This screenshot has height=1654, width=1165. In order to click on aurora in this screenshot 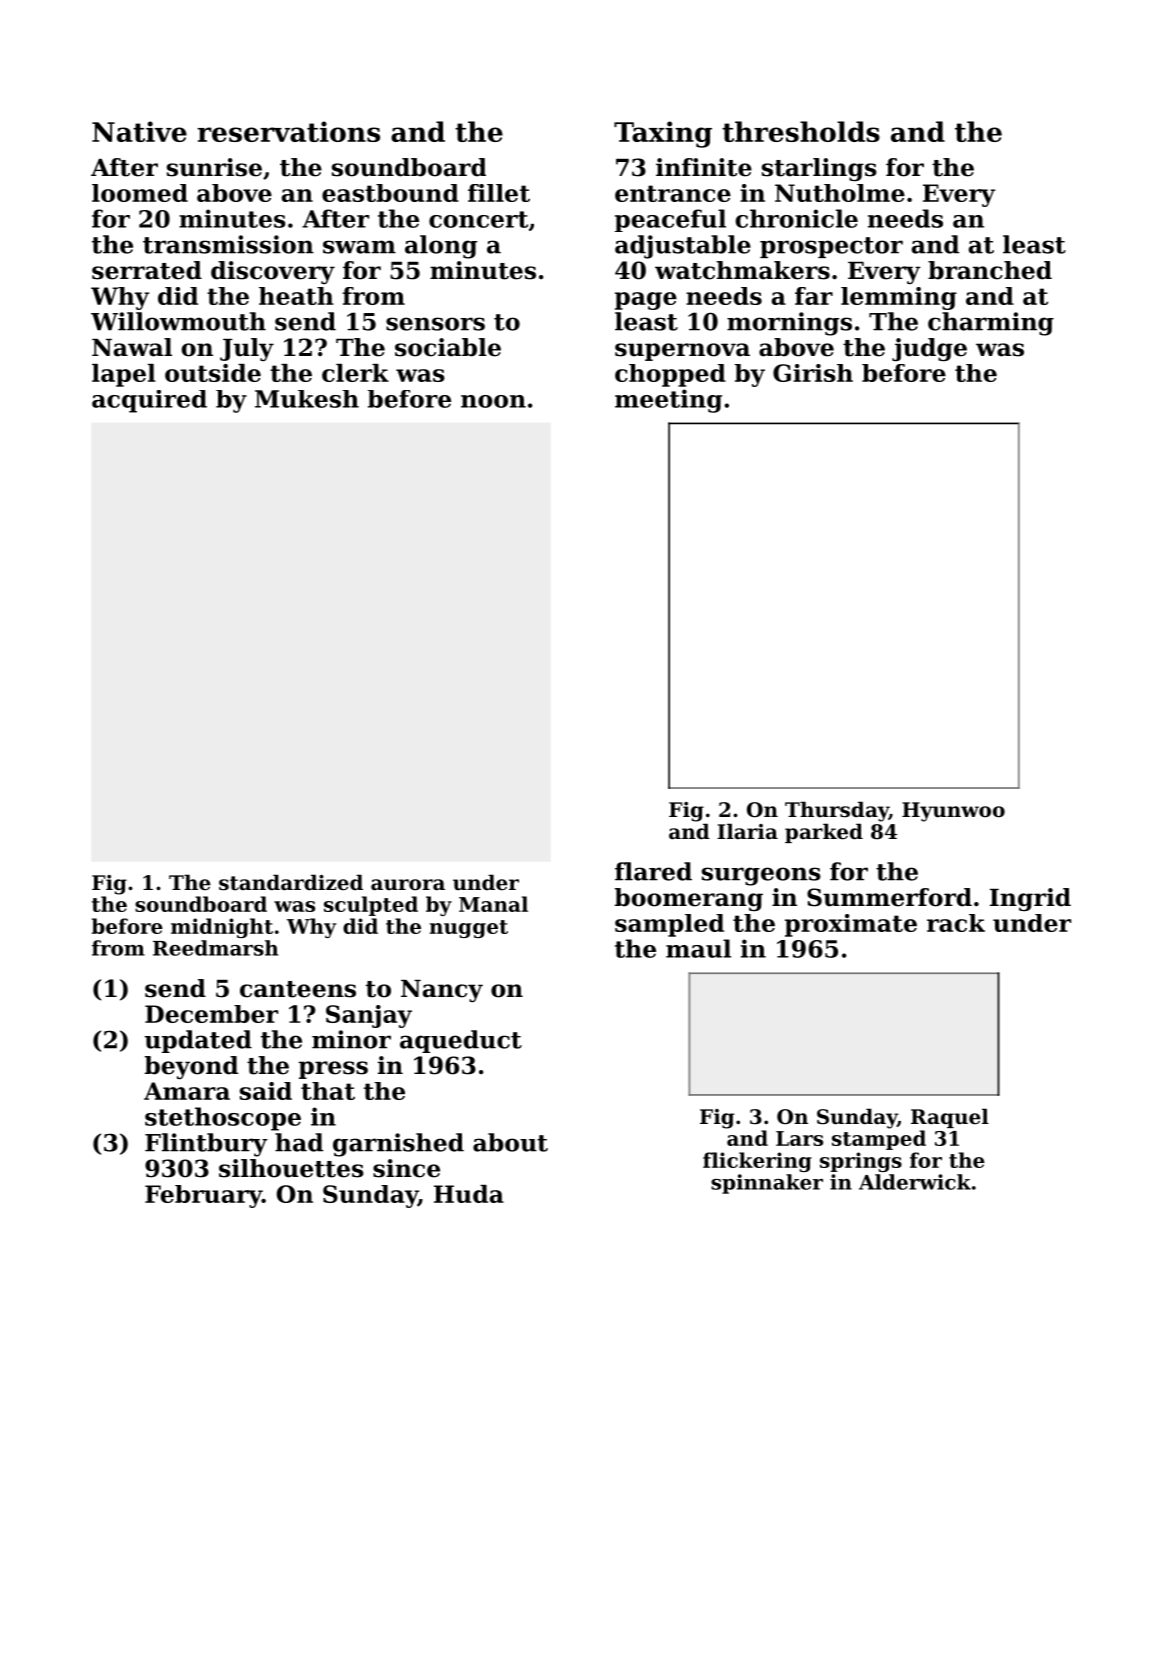, I will do `click(408, 885)`.
